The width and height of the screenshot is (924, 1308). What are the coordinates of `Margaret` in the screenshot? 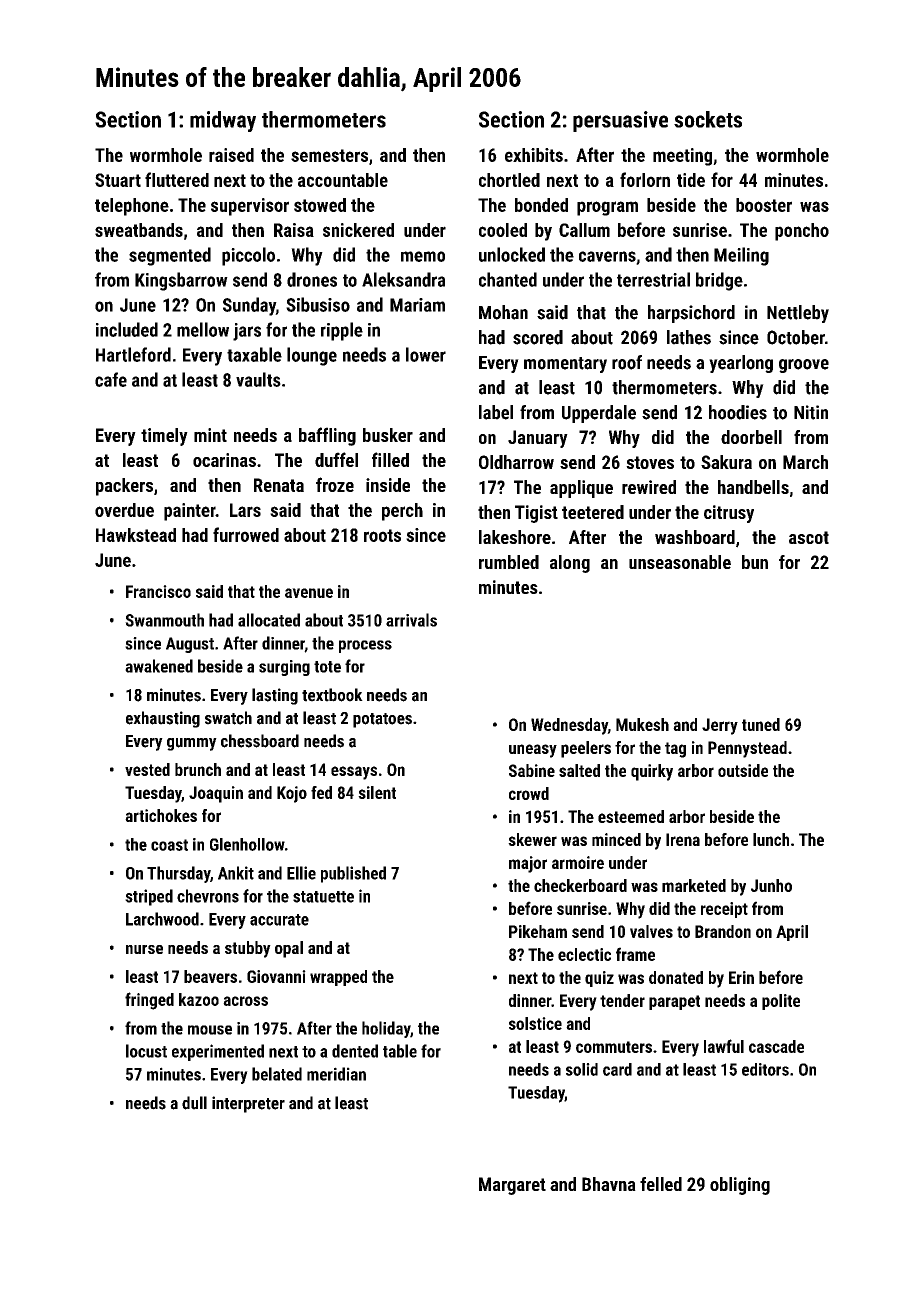 It's located at (512, 1186).
